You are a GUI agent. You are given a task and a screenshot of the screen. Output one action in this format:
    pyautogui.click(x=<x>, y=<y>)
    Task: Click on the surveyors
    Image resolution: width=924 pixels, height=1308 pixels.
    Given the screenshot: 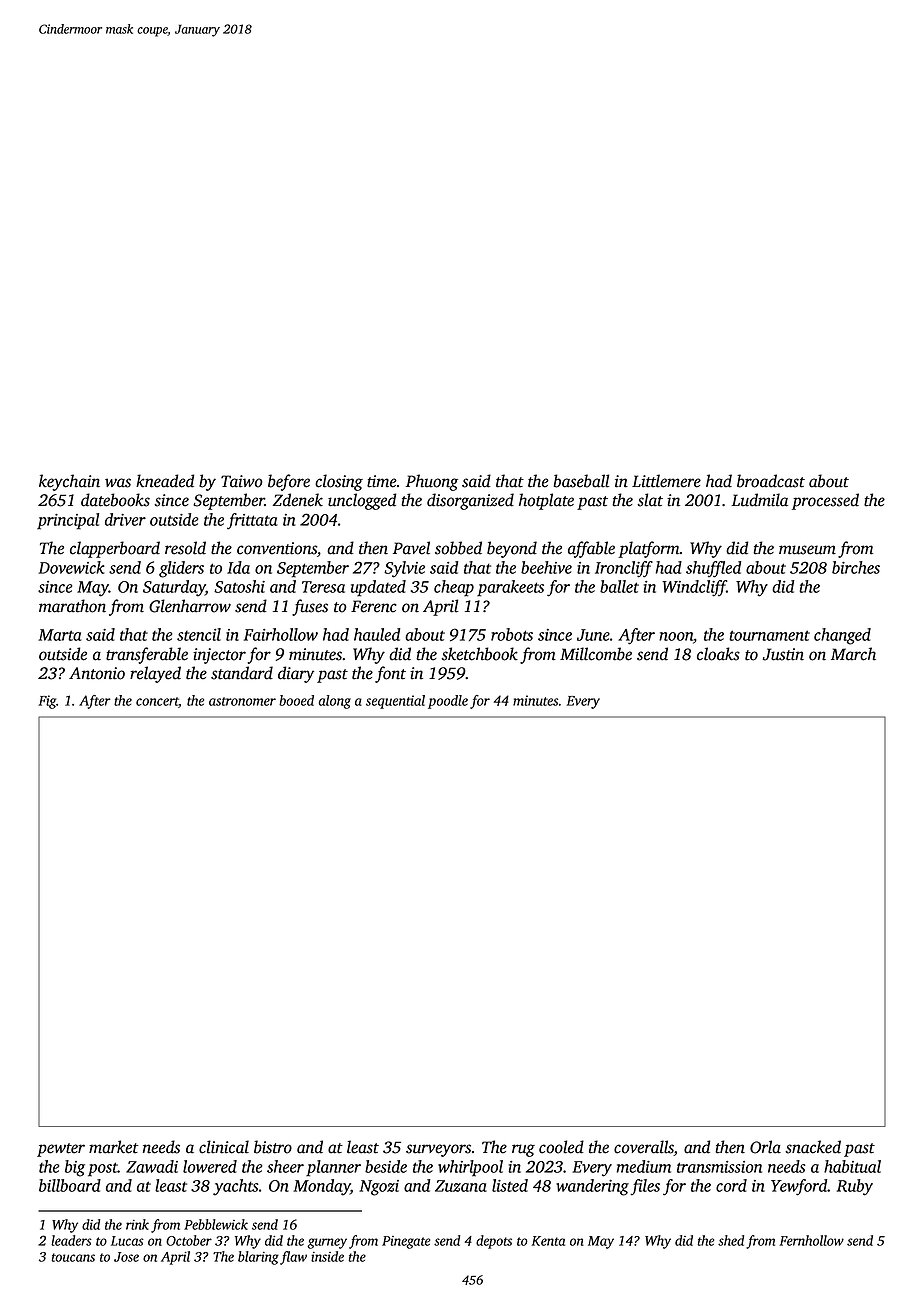 What is the action you would take?
    pyautogui.click(x=438, y=1150)
